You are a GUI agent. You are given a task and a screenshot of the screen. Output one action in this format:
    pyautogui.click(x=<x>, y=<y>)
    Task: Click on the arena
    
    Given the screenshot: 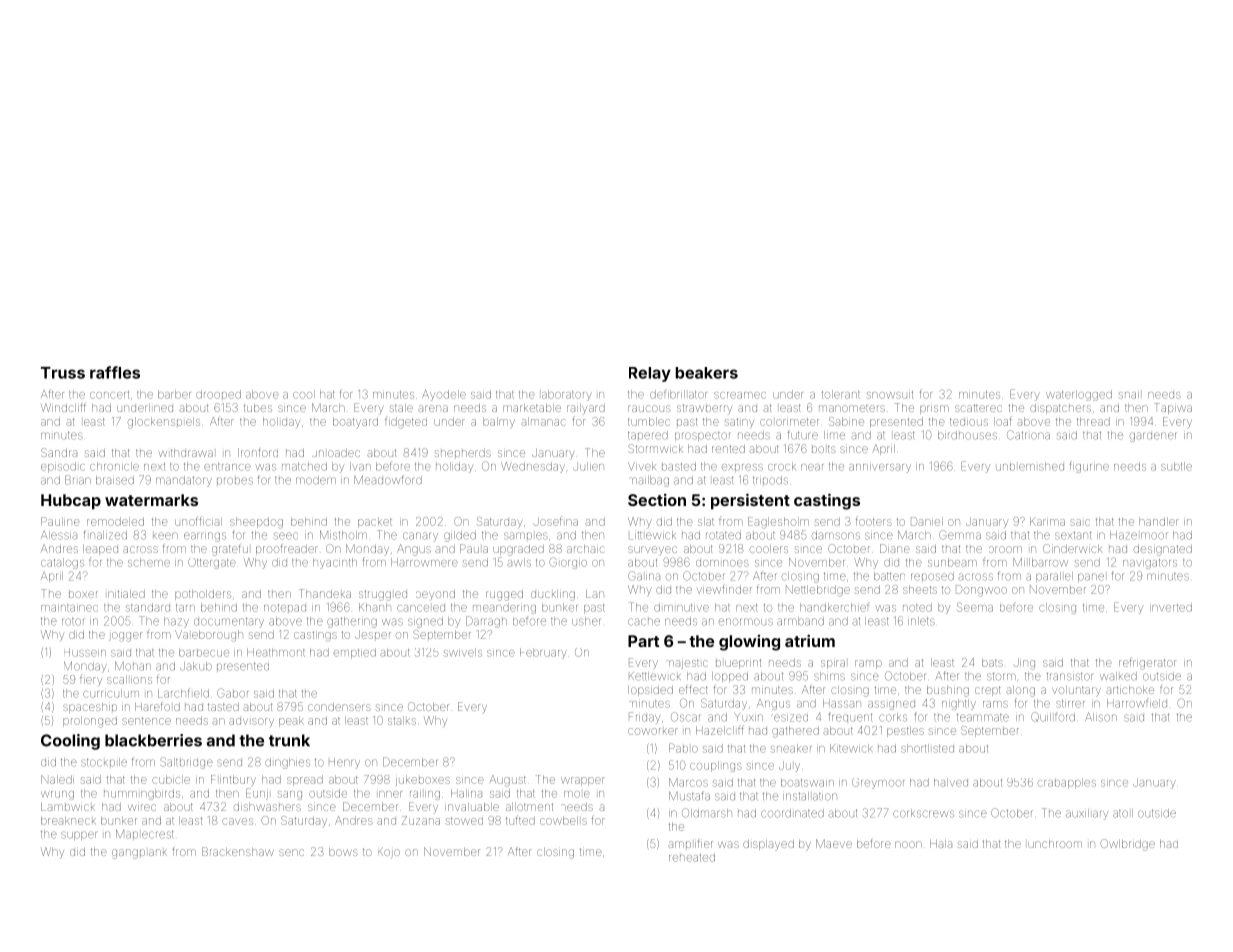 What is the action you would take?
    pyautogui.click(x=433, y=408)
